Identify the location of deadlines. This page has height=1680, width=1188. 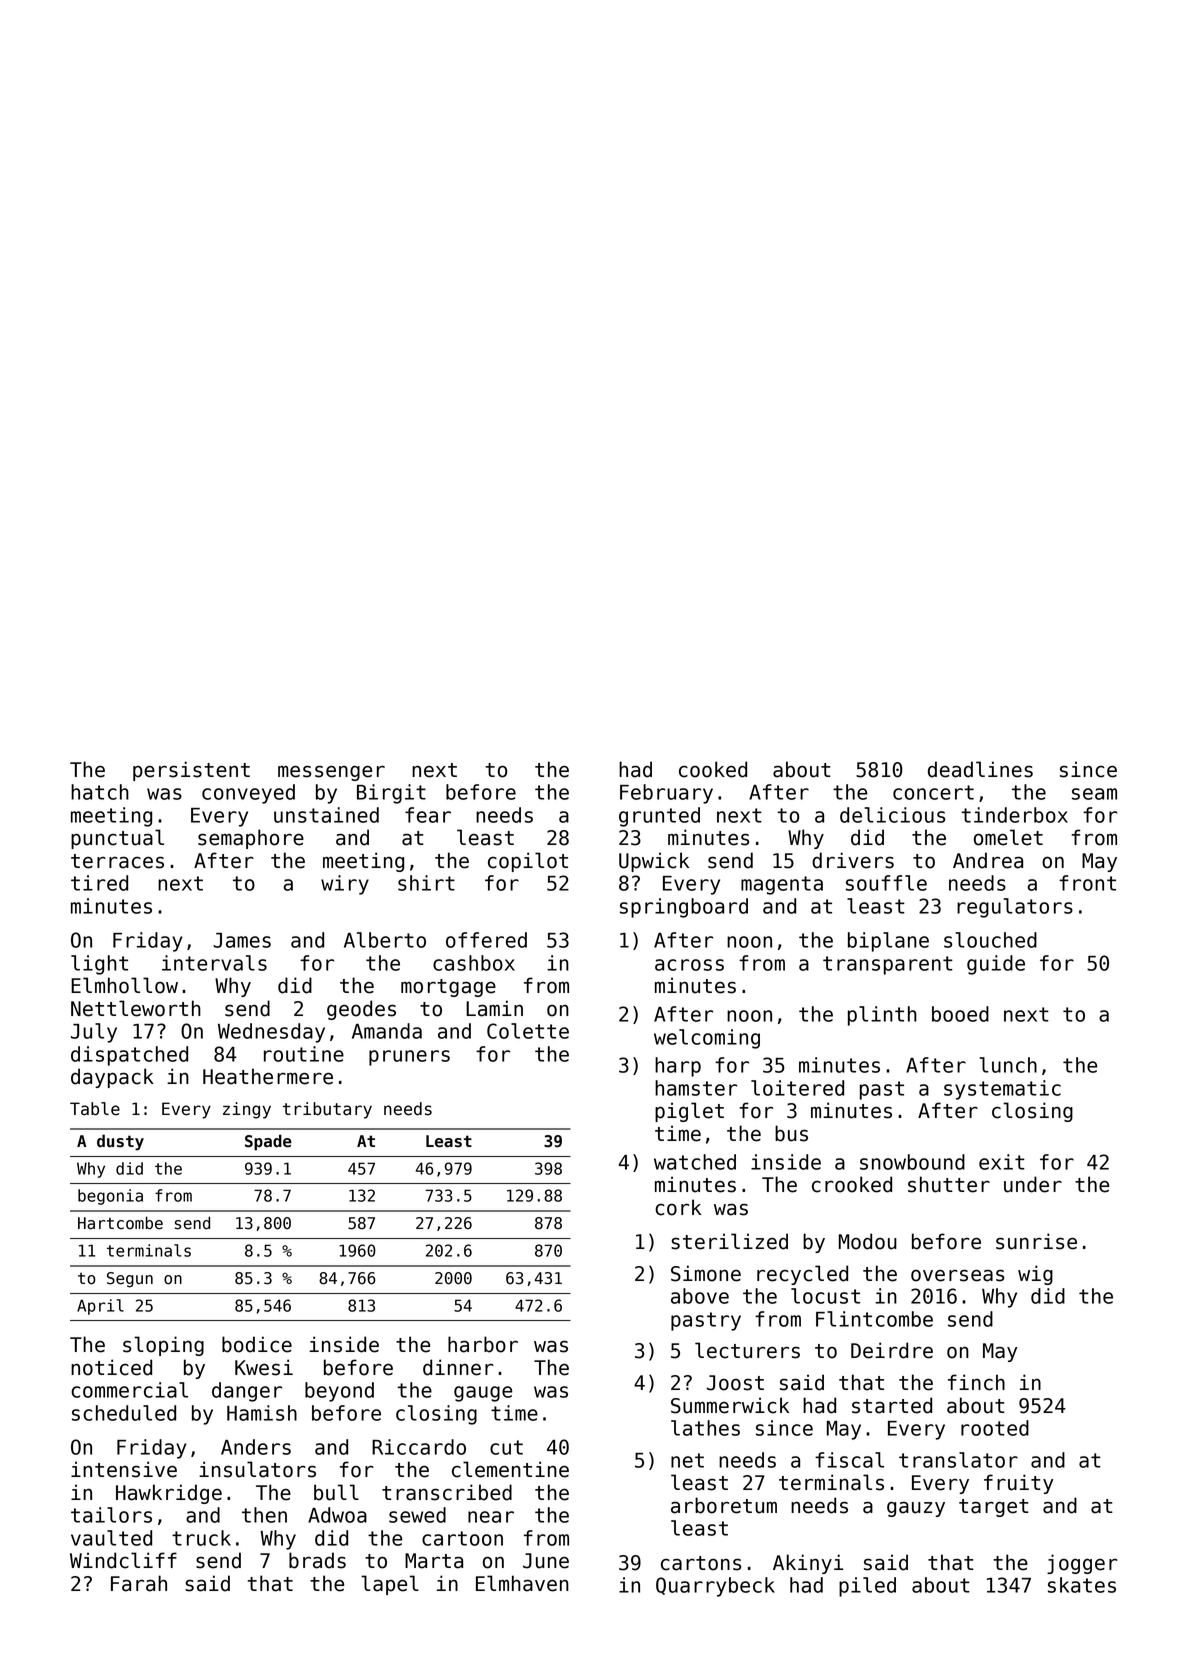
(980, 769).
